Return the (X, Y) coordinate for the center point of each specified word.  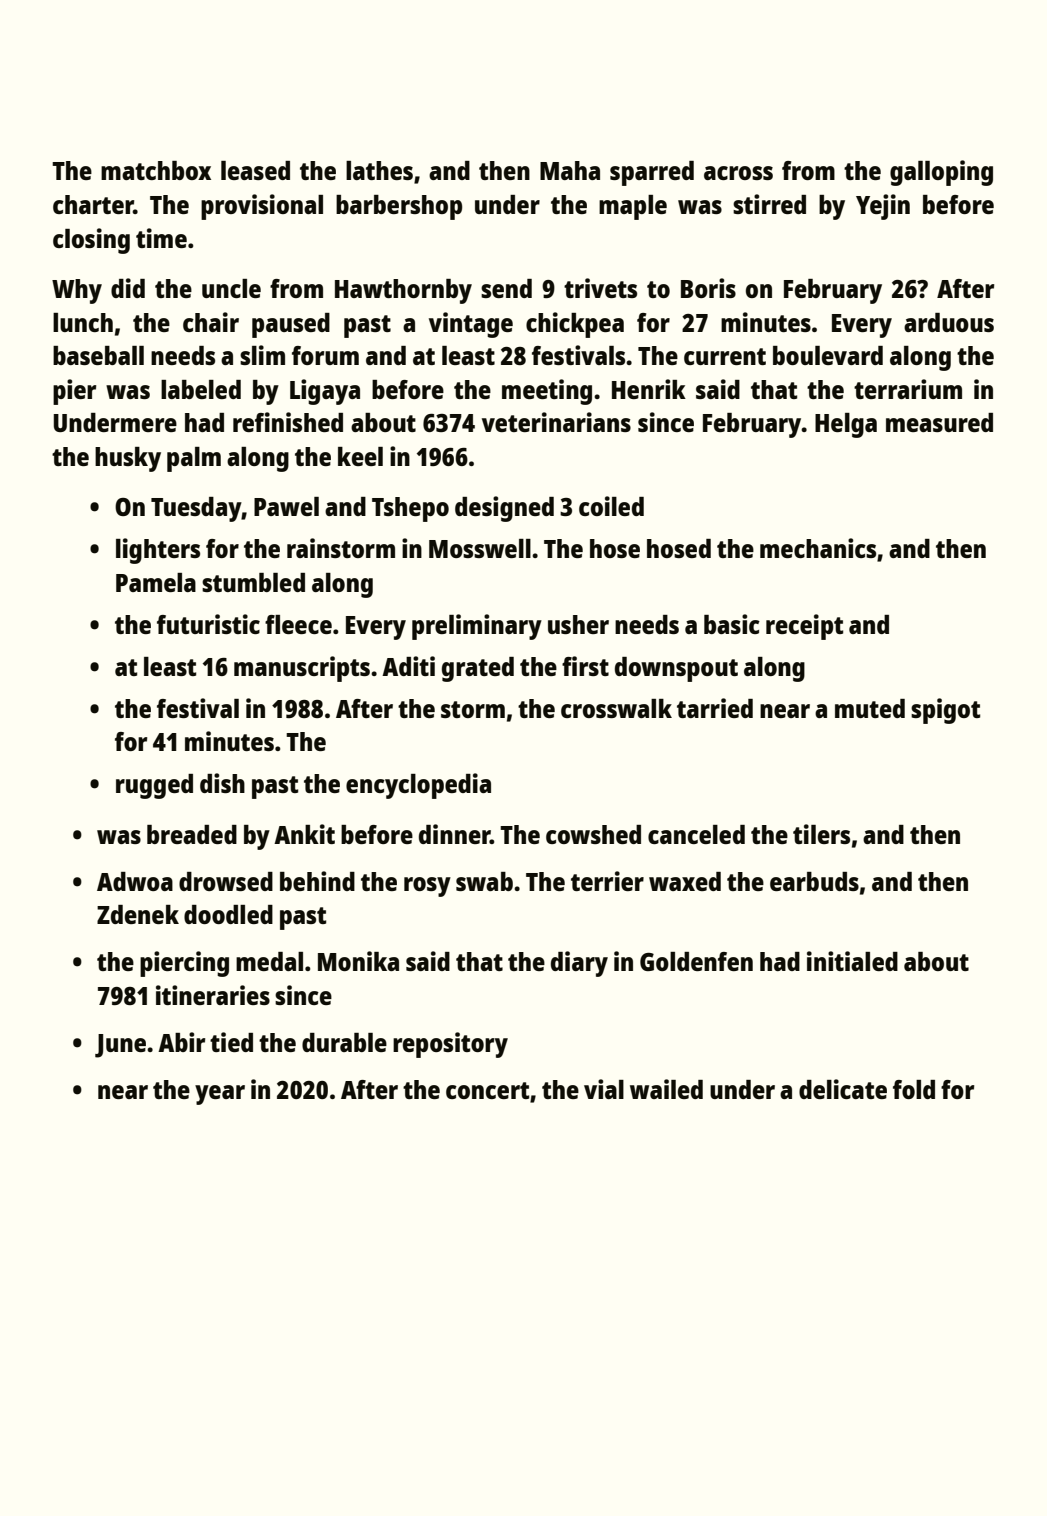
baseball (98, 355)
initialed (852, 961)
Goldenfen (696, 961)
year (220, 1095)
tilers (821, 834)
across (738, 173)
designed (504, 509)
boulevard (828, 355)
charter (93, 204)
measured (939, 422)
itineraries (213, 995)
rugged (154, 786)
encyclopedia (418, 786)
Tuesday (196, 509)
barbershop (399, 207)
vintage (471, 325)
